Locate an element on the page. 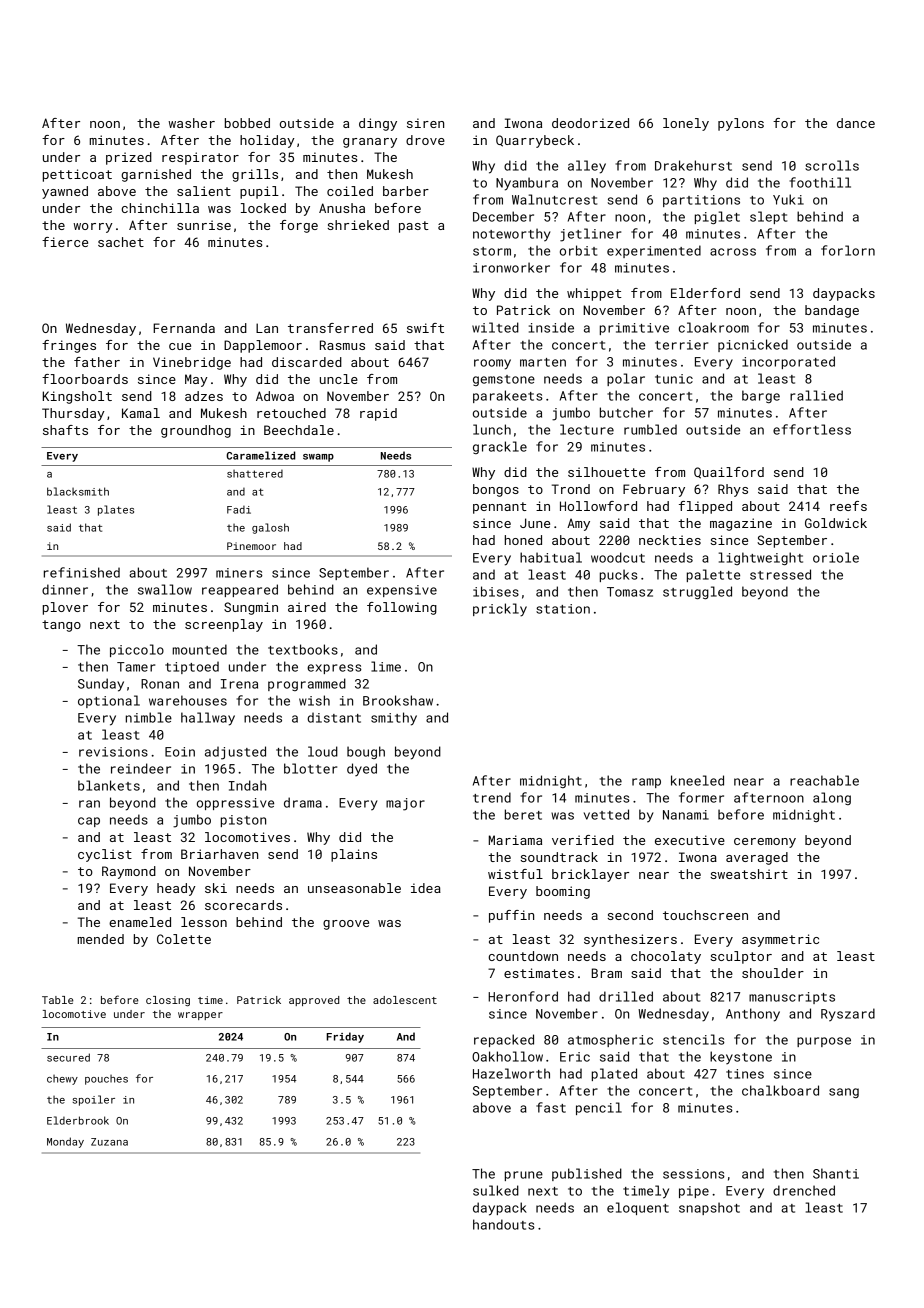  smithy is located at coordinates (394, 719).
